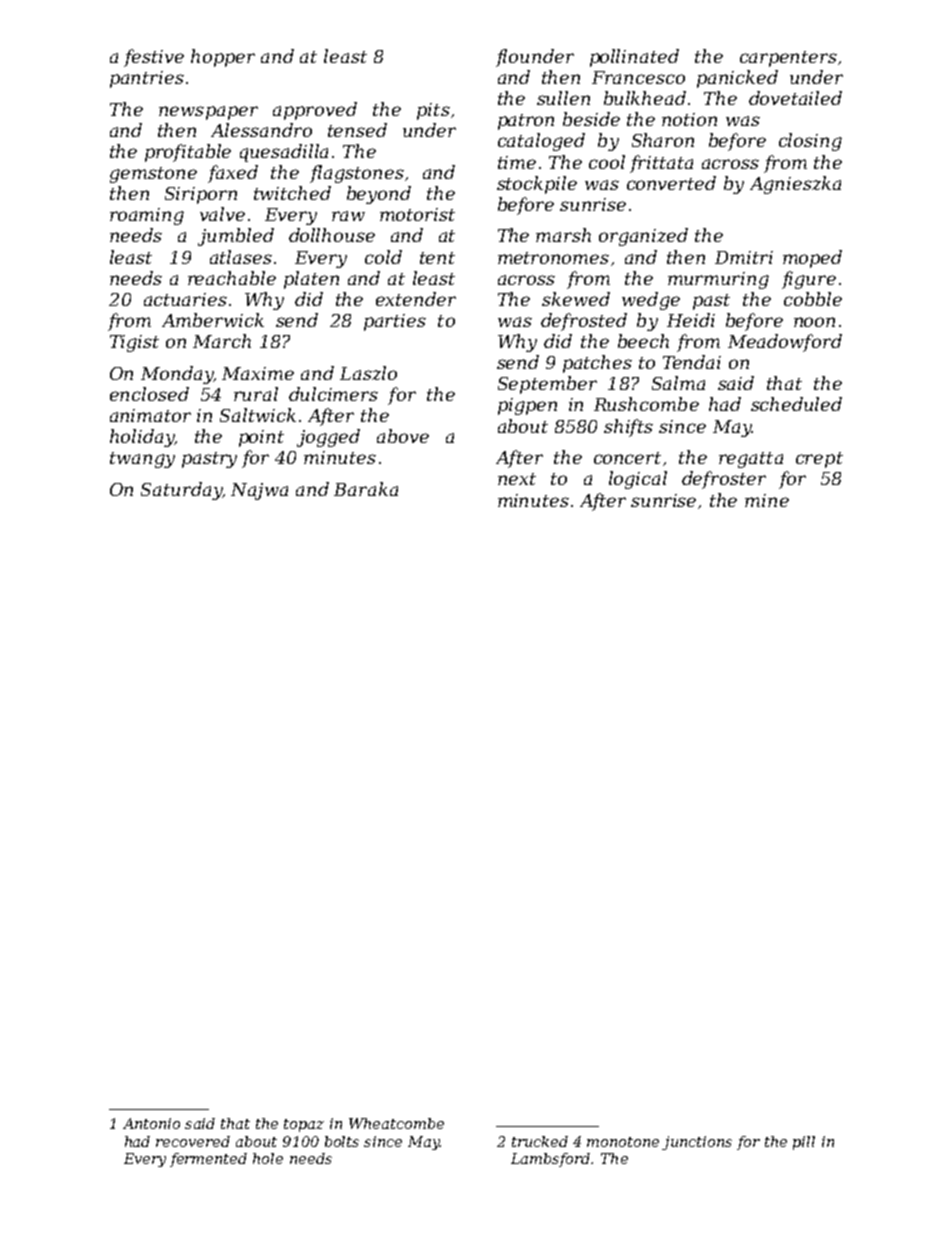  What do you see at coordinates (147, 79) in the screenshot?
I see `pantries` at bounding box center [147, 79].
